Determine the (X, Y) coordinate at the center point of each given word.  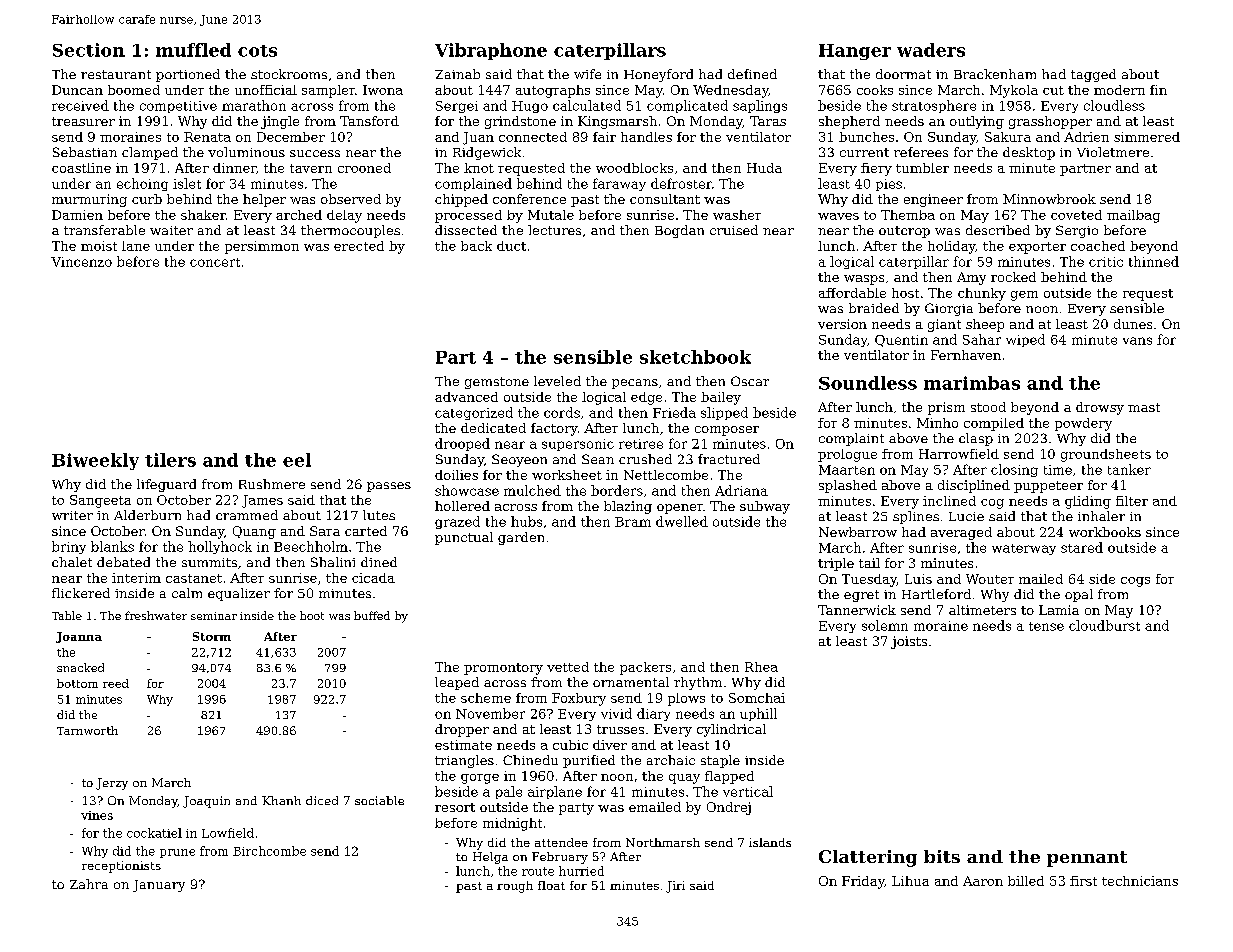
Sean (598, 459)
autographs (553, 91)
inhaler (1101, 516)
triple (836, 564)
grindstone (520, 122)
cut (1053, 90)
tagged (1093, 75)
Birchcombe (269, 851)
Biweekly (95, 461)
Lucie (966, 516)
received (80, 105)
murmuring (89, 200)
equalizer (239, 594)
